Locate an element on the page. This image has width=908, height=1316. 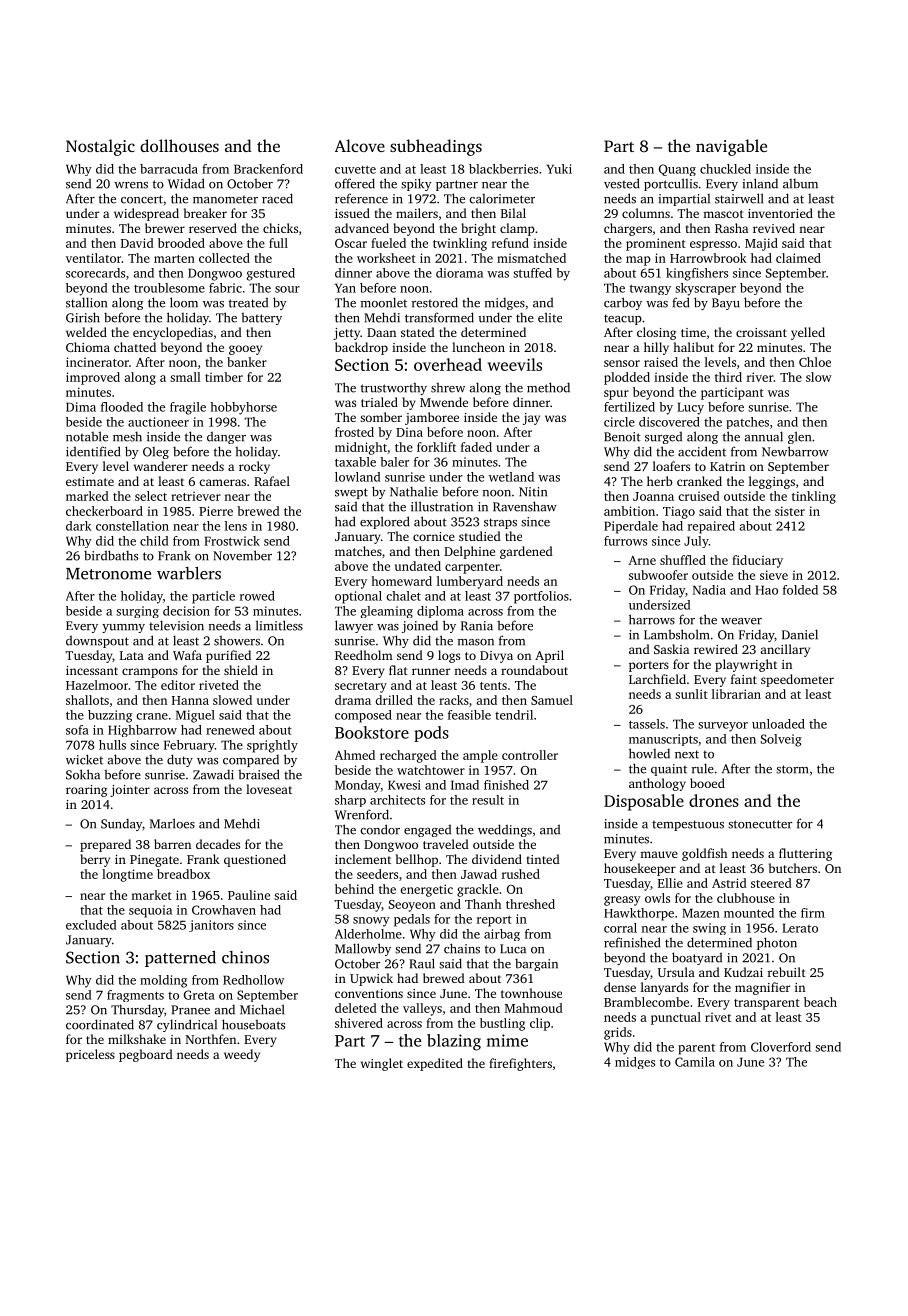
result is located at coordinates (488, 800).
